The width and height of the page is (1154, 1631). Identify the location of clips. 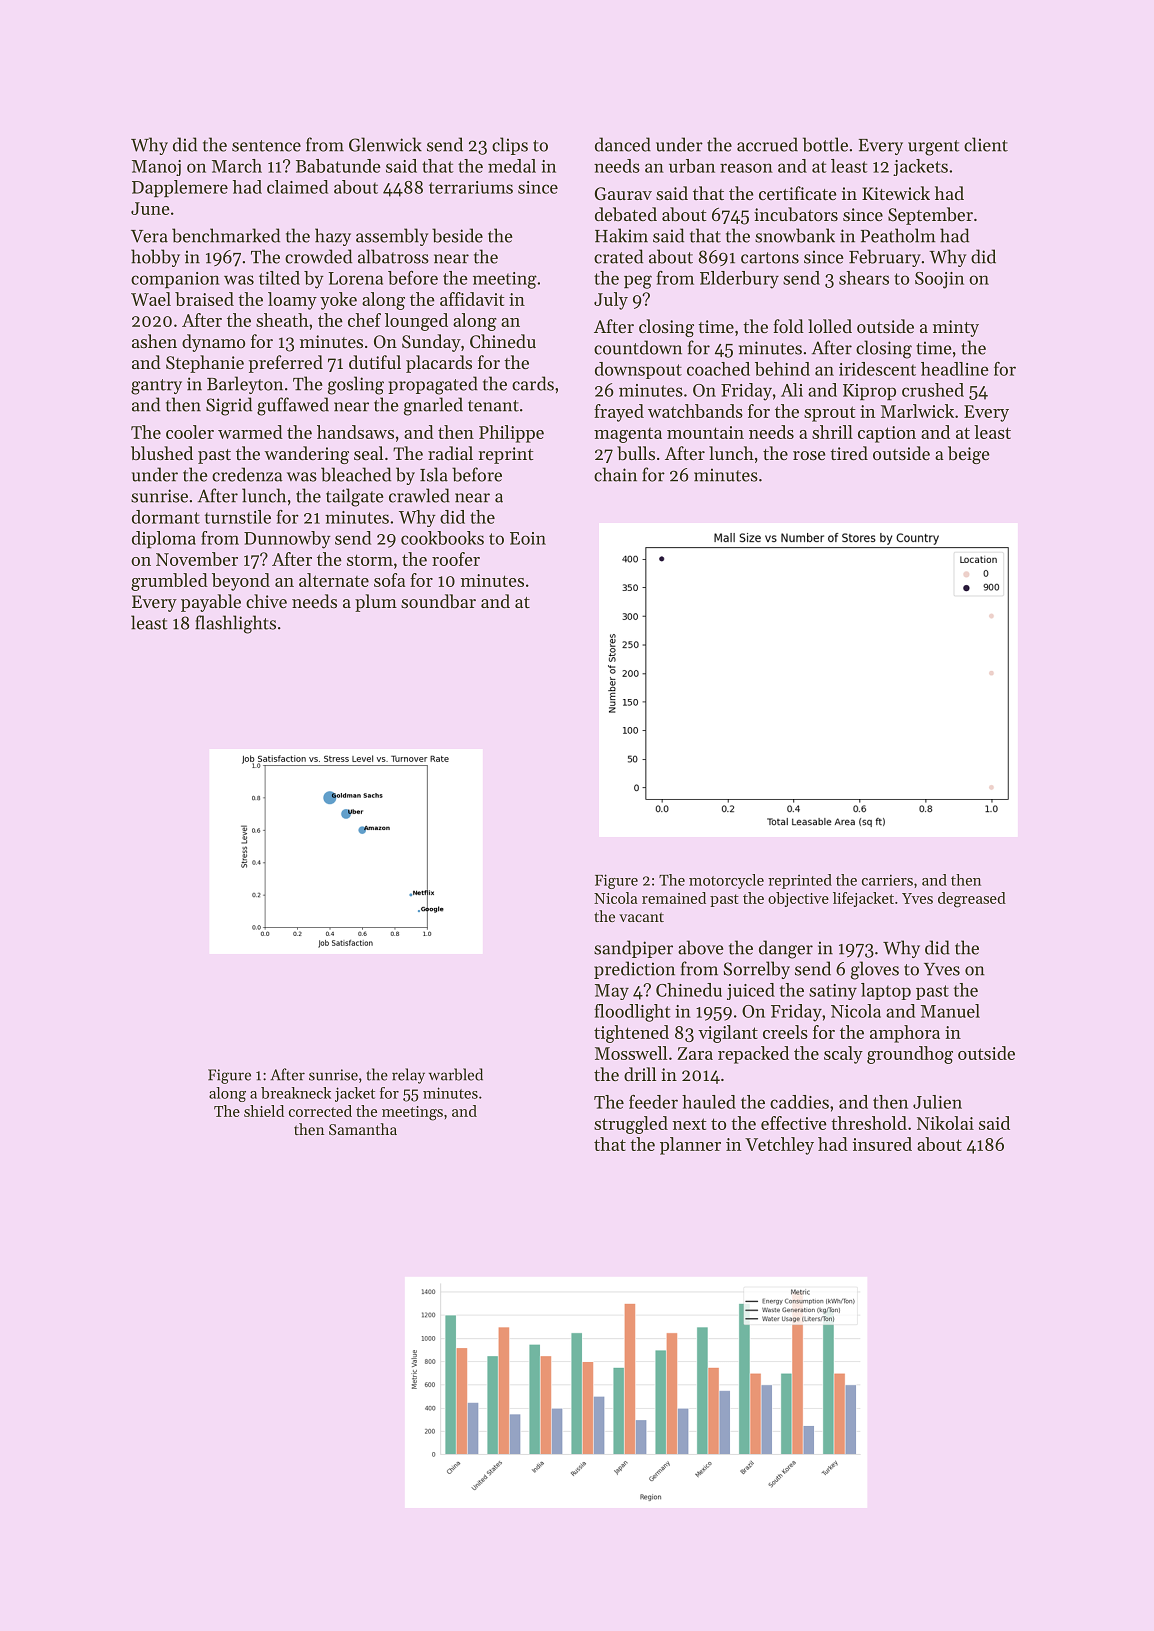
(510, 146).
